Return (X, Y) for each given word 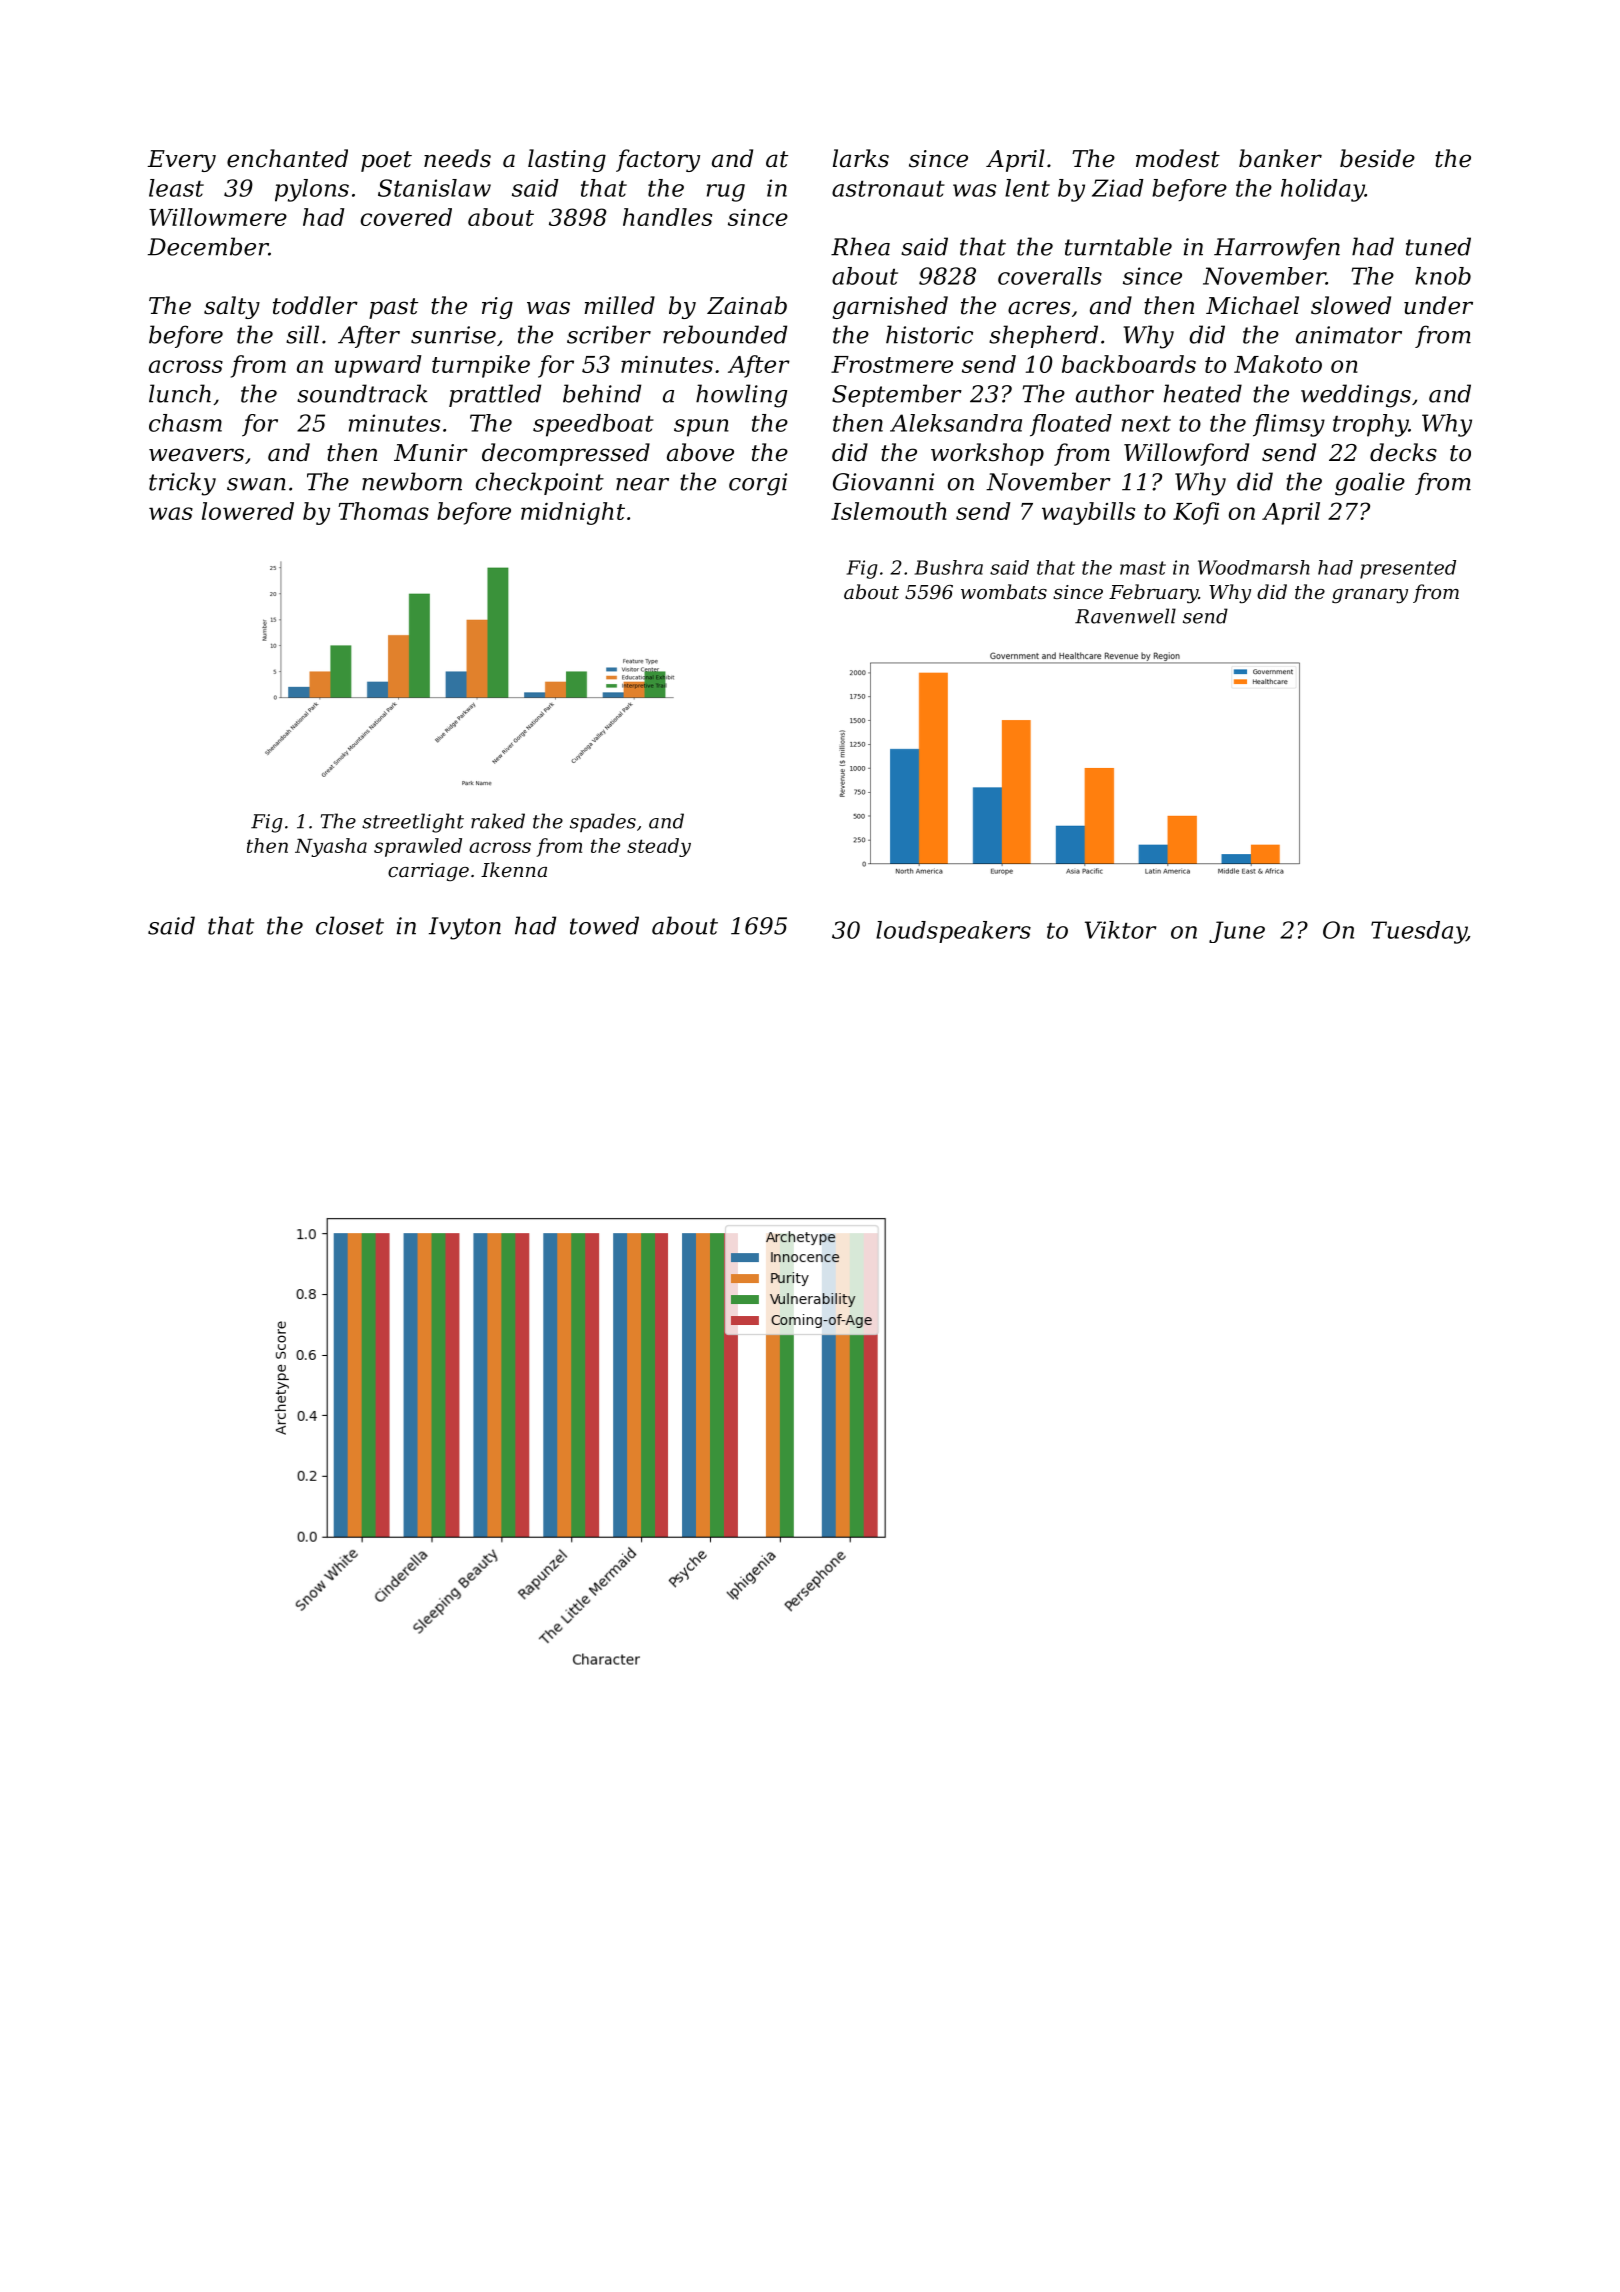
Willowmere (218, 217)
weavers (196, 455)
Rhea (860, 246)
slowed (1351, 305)
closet (350, 925)
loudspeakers (953, 932)
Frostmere (892, 364)
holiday (1323, 190)
